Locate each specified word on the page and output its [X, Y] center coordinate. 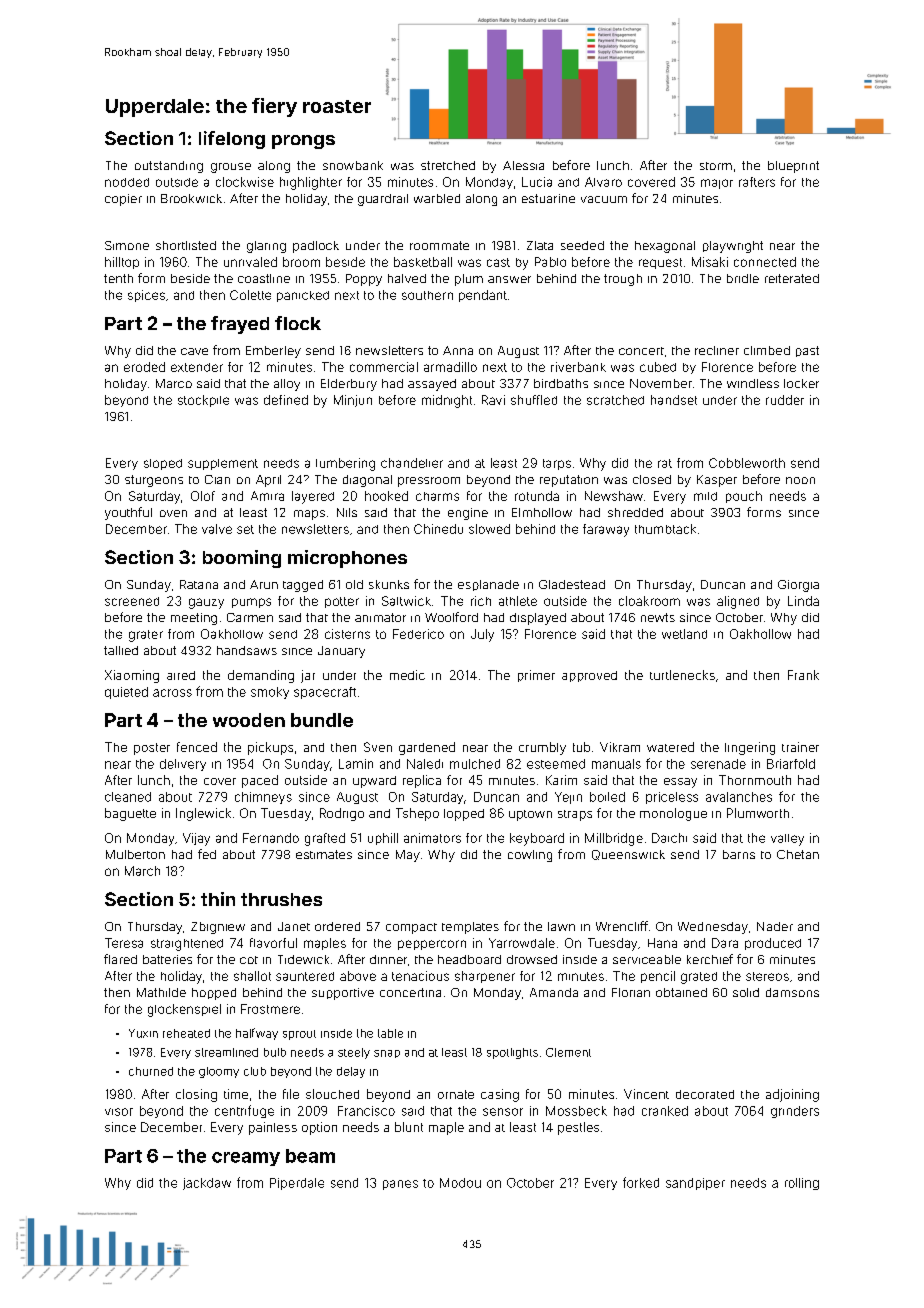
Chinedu [438, 529]
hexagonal [665, 247]
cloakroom [649, 601]
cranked [665, 1111]
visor [119, 1112]
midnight [447, 401]
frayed [240, 325]
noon [800, 480]
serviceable [647, 959]
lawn [561, 926]
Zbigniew [218, 928]
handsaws [247, 650]
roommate [439, 245]
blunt [409, 1127]
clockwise [245, 182]
